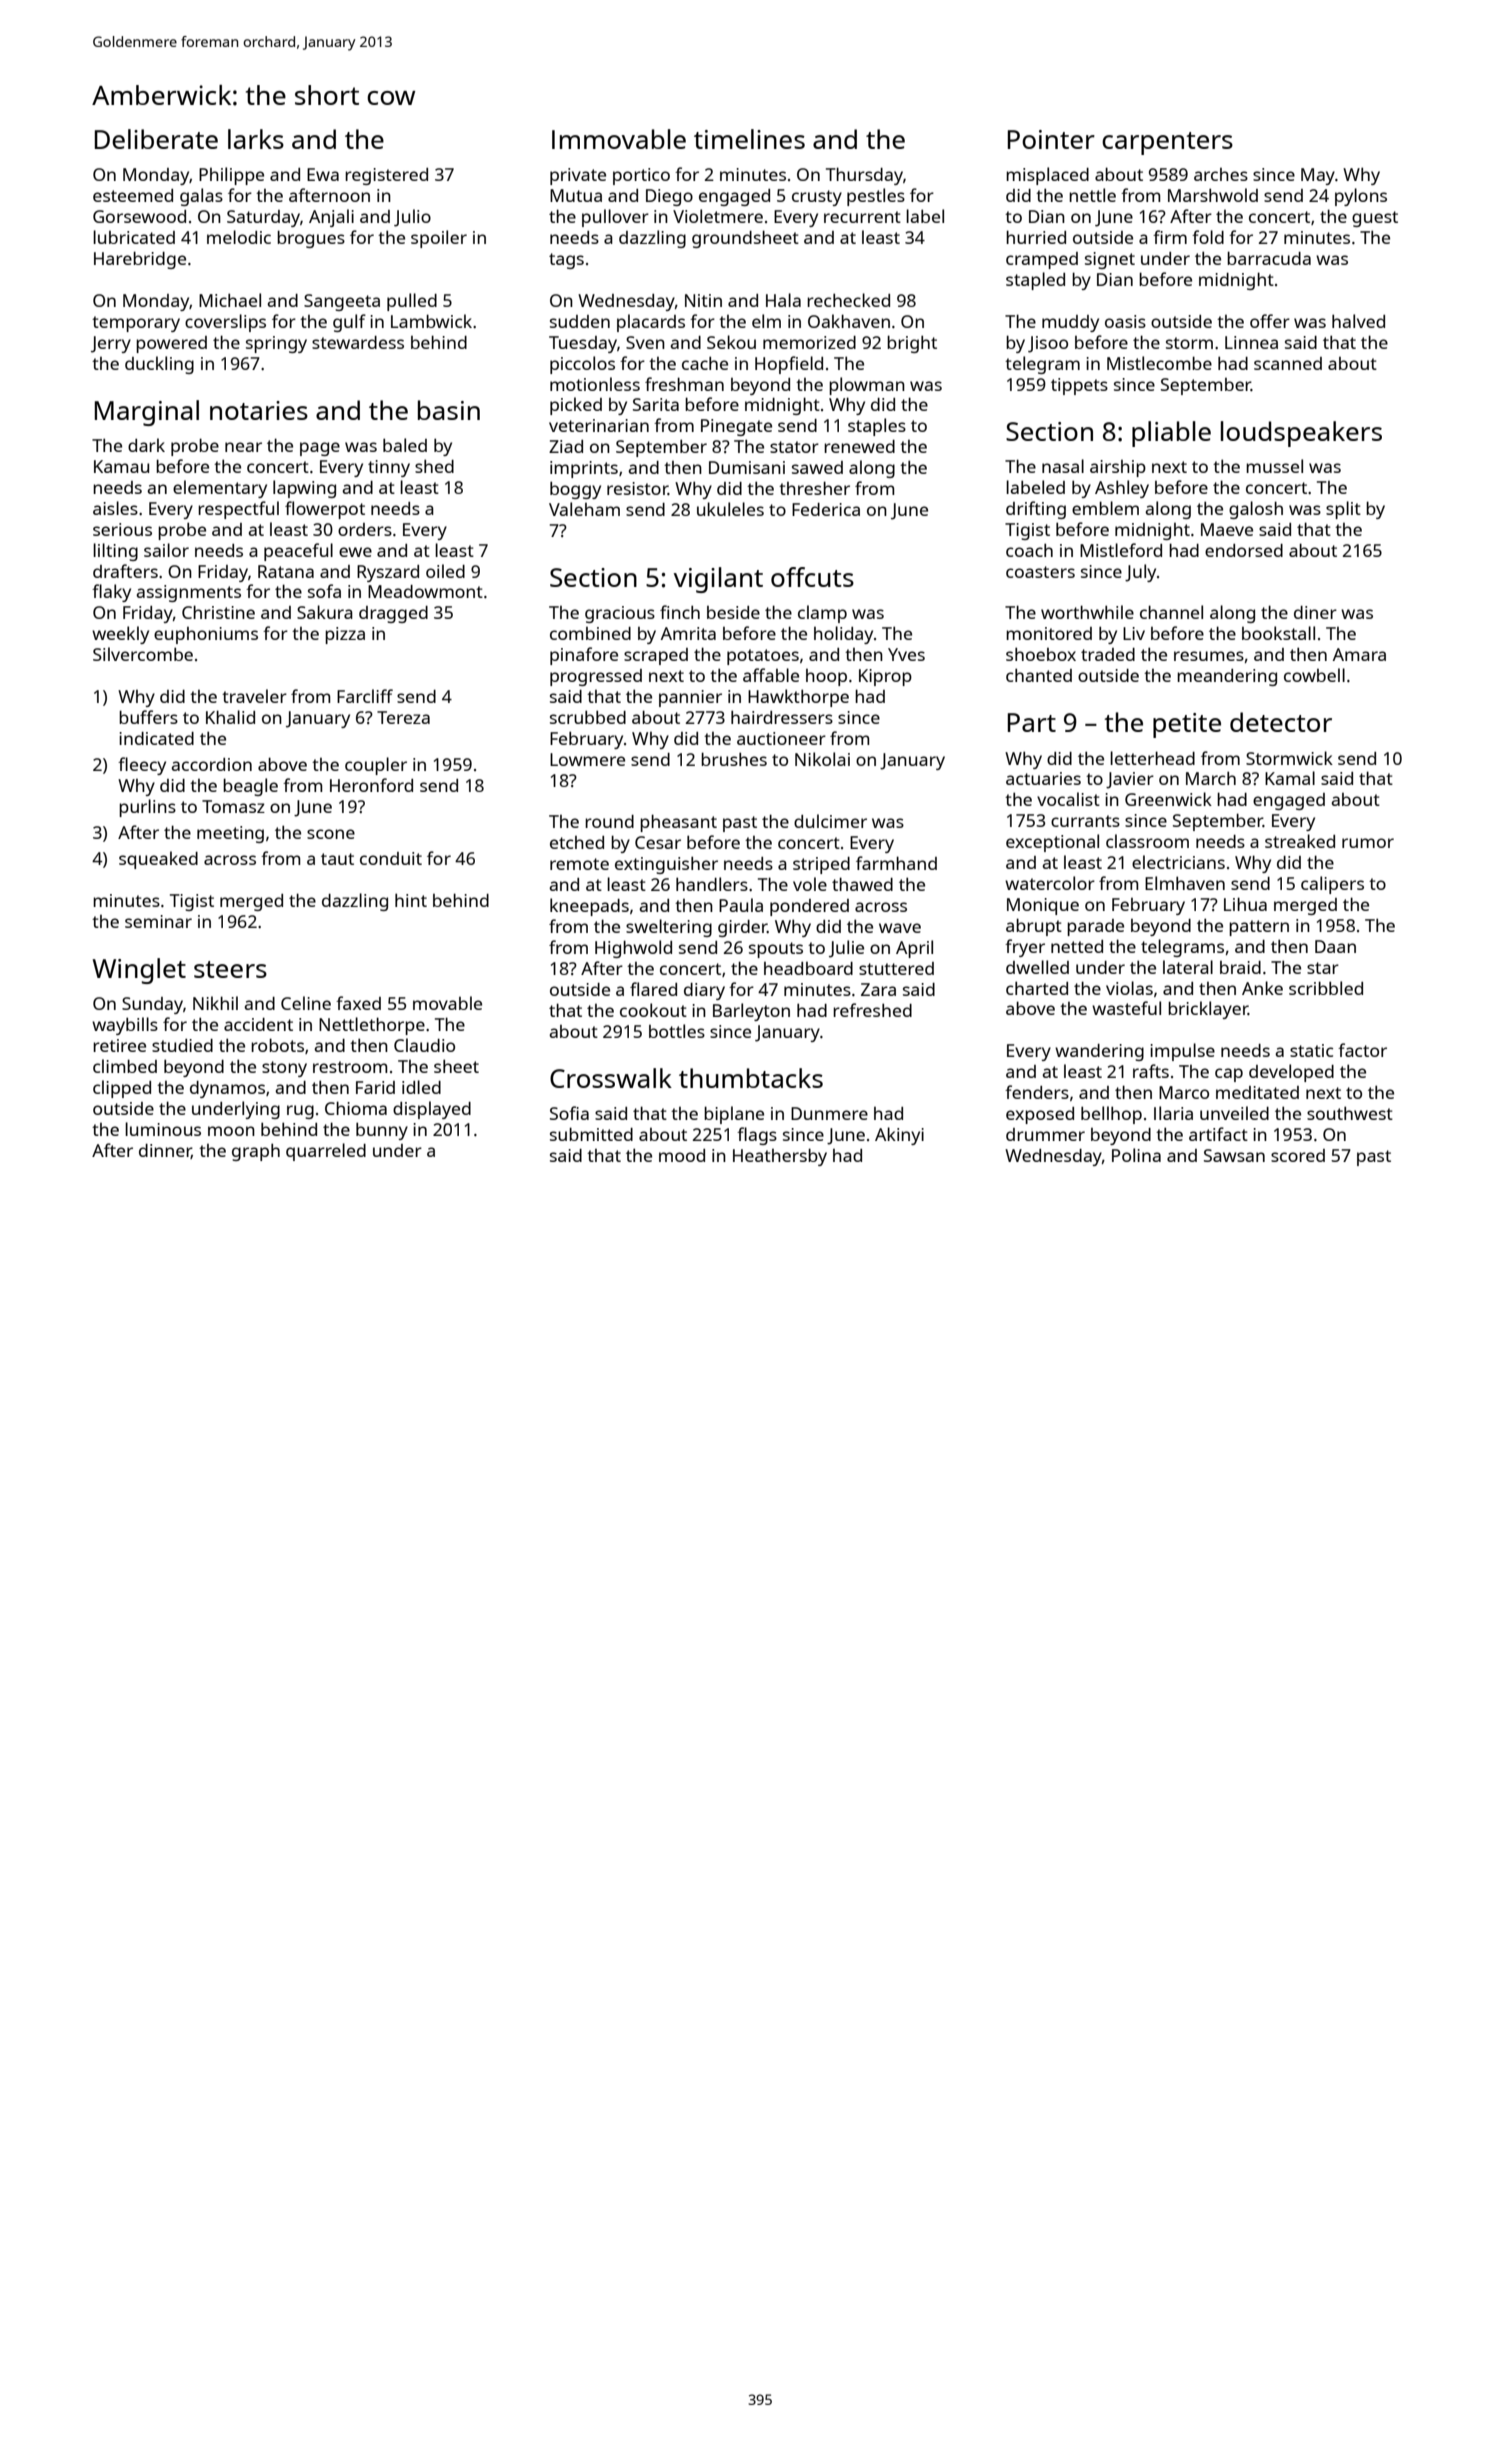 The image size is (1496, 2464). Describe the element at coordinates (386, 176) in the screenshot. I see `registered` at that location.
